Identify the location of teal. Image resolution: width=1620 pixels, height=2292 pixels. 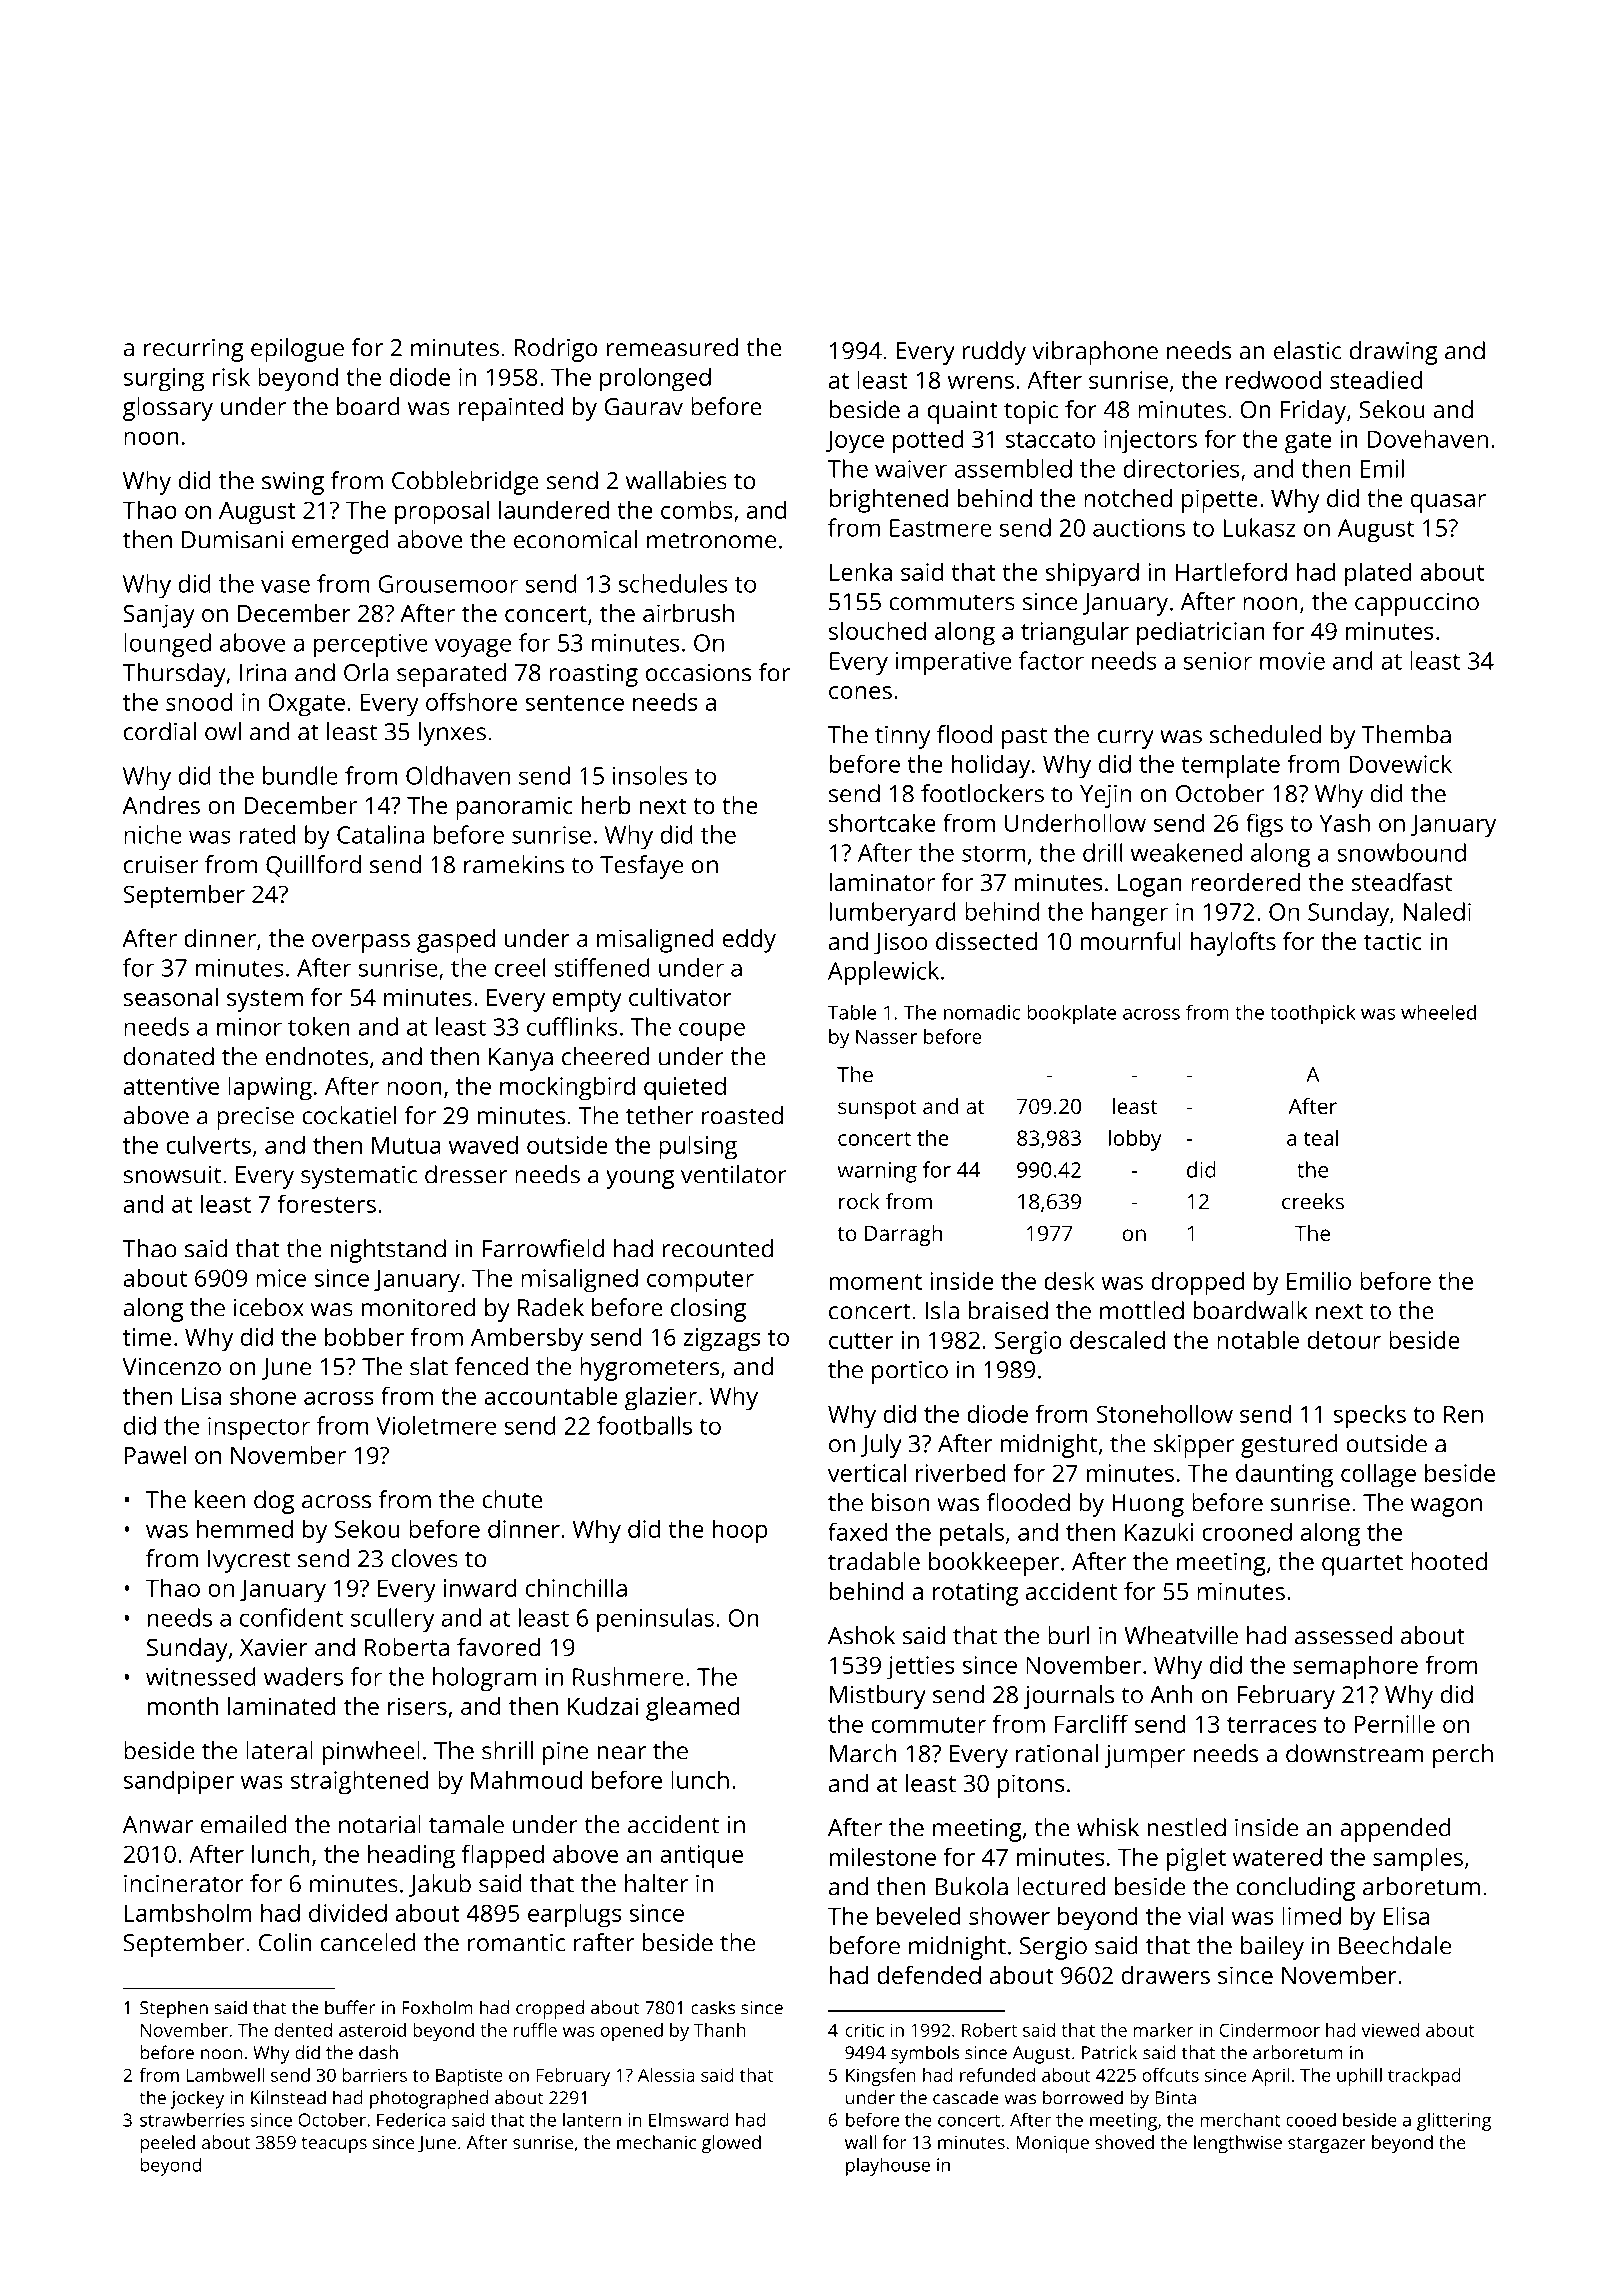
(1320, 1137).
